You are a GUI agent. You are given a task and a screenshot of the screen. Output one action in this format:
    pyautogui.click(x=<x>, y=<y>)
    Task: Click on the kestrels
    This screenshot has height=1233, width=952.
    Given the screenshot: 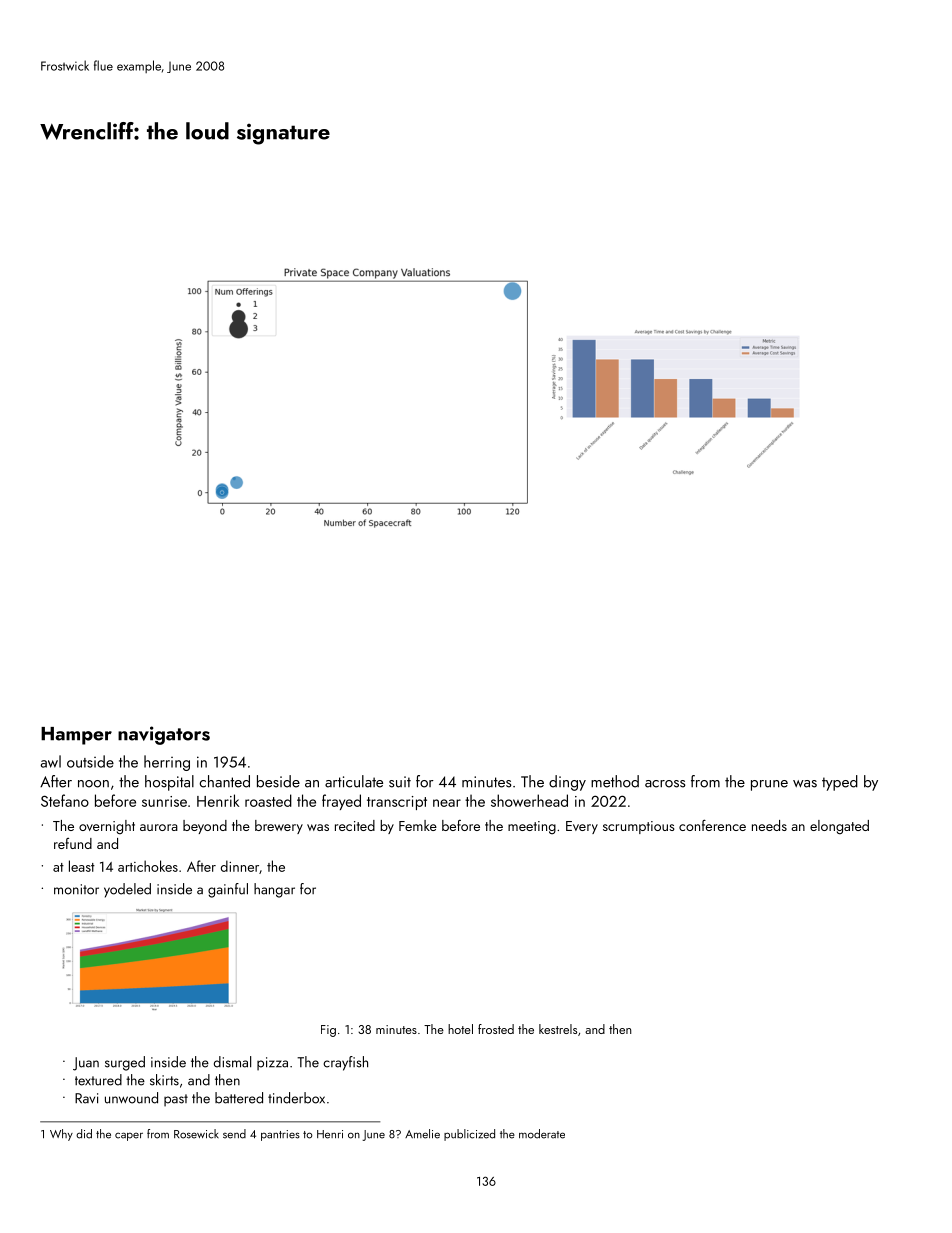 What is the action you would take?
    pyautogui.click(x=558, y=1029)
